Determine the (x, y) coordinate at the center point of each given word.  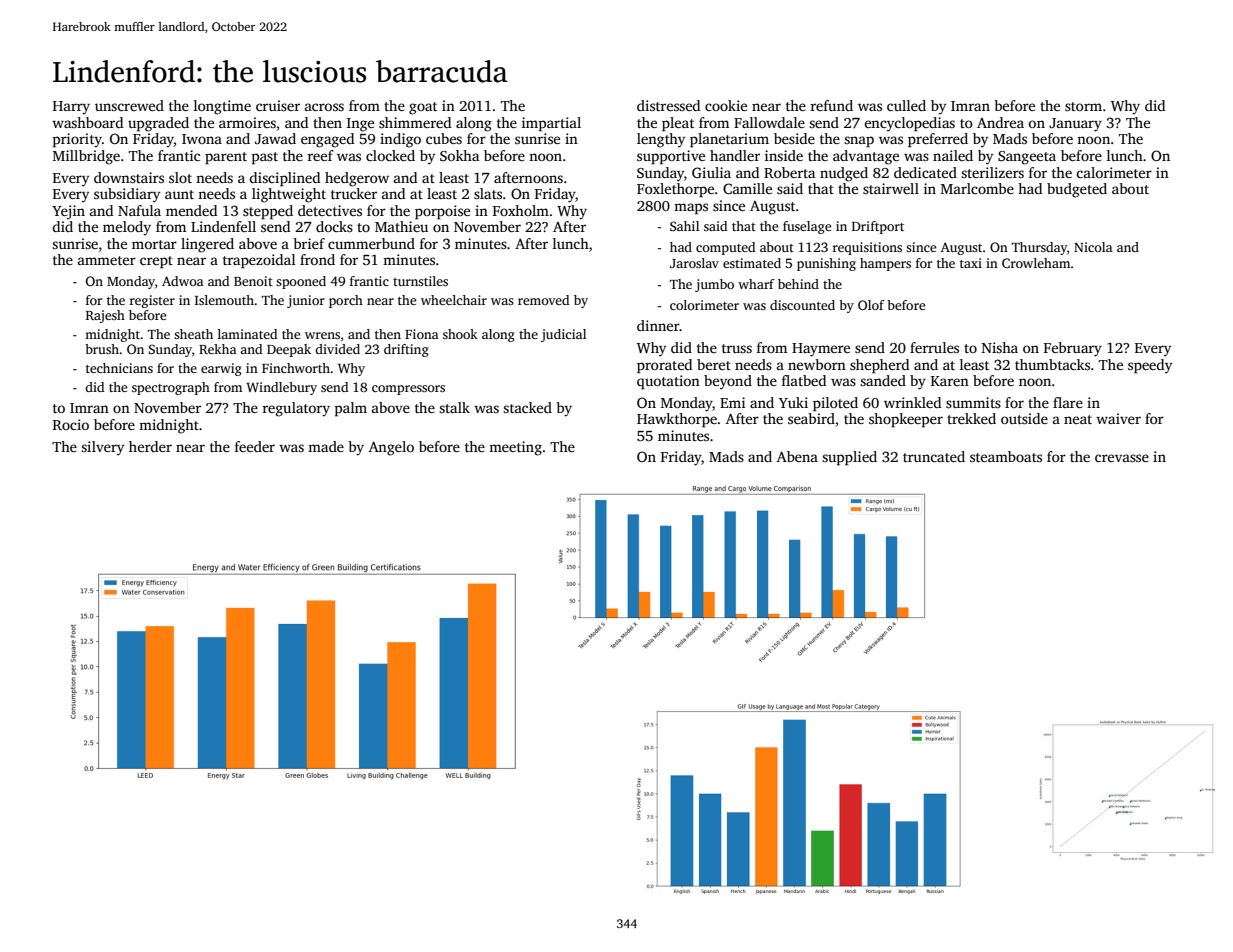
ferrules (934, 347)
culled (906, 105)
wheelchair (454, 300)
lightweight (289, 195)
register (152, 301)
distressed (668, 105)
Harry (71, 108)
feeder (255, 446)
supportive (671, 157)
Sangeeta (1027, 158)
